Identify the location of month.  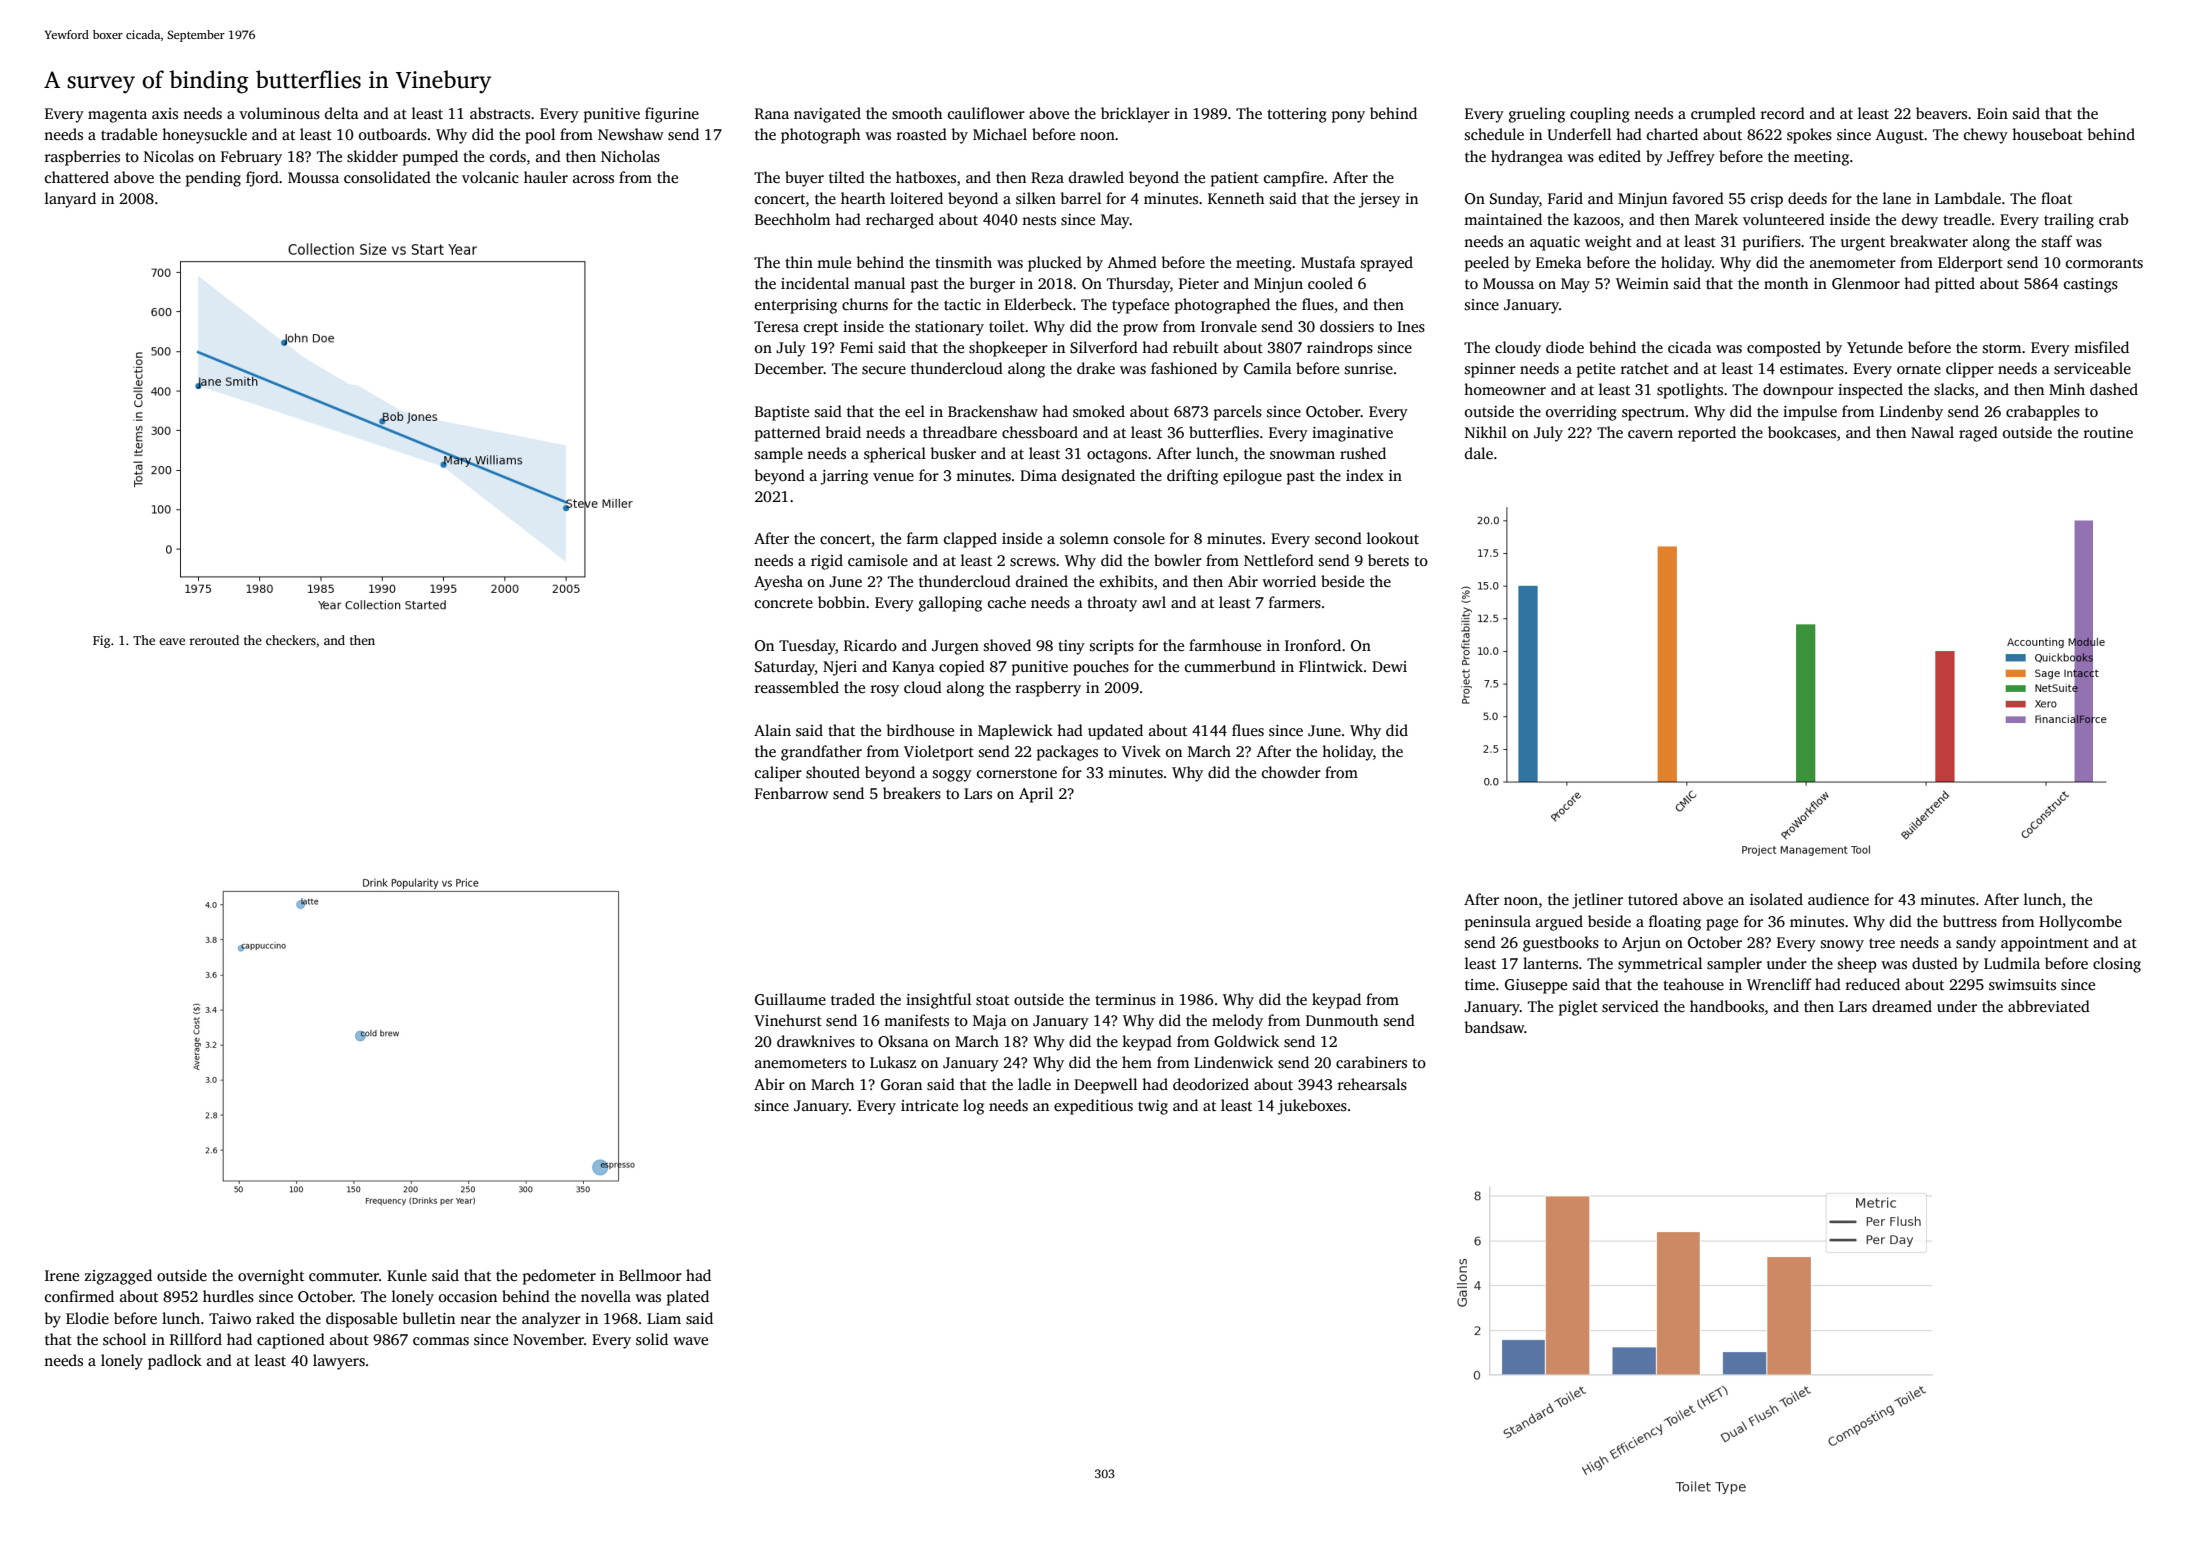
(1786, 283).
